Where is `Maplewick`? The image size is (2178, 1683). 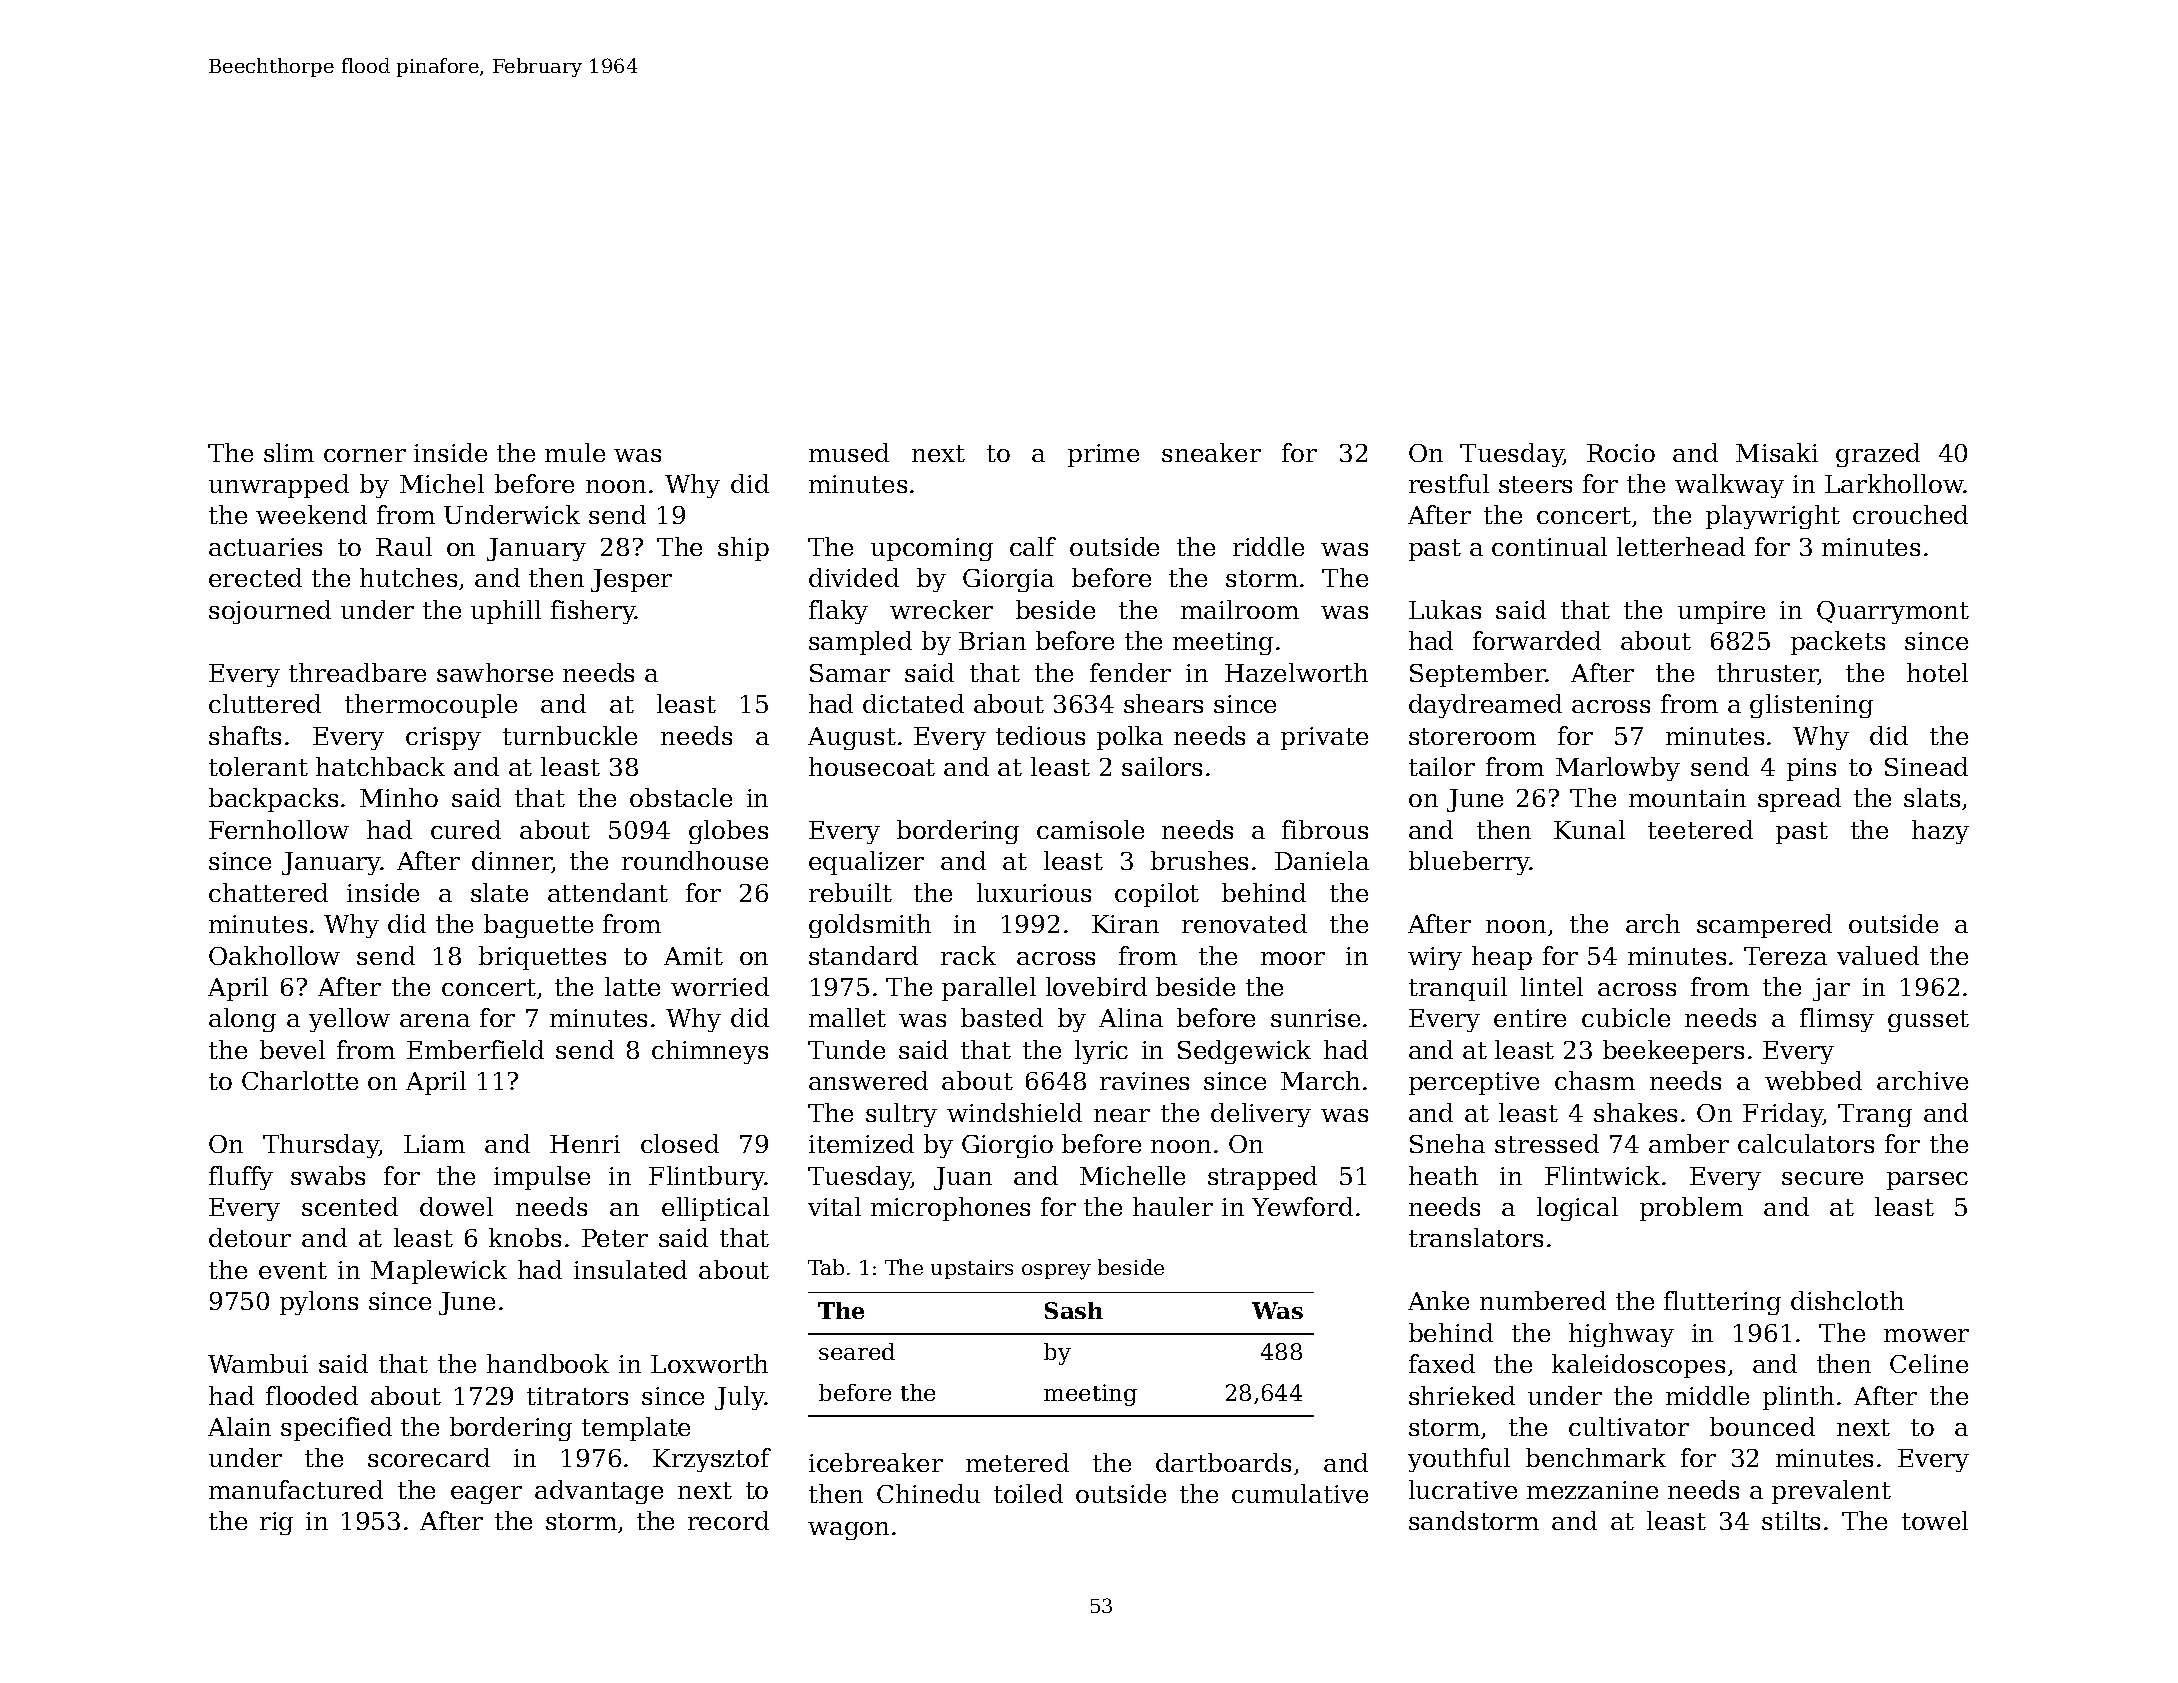 Maplewick is located at coordinates (439, 1272).
